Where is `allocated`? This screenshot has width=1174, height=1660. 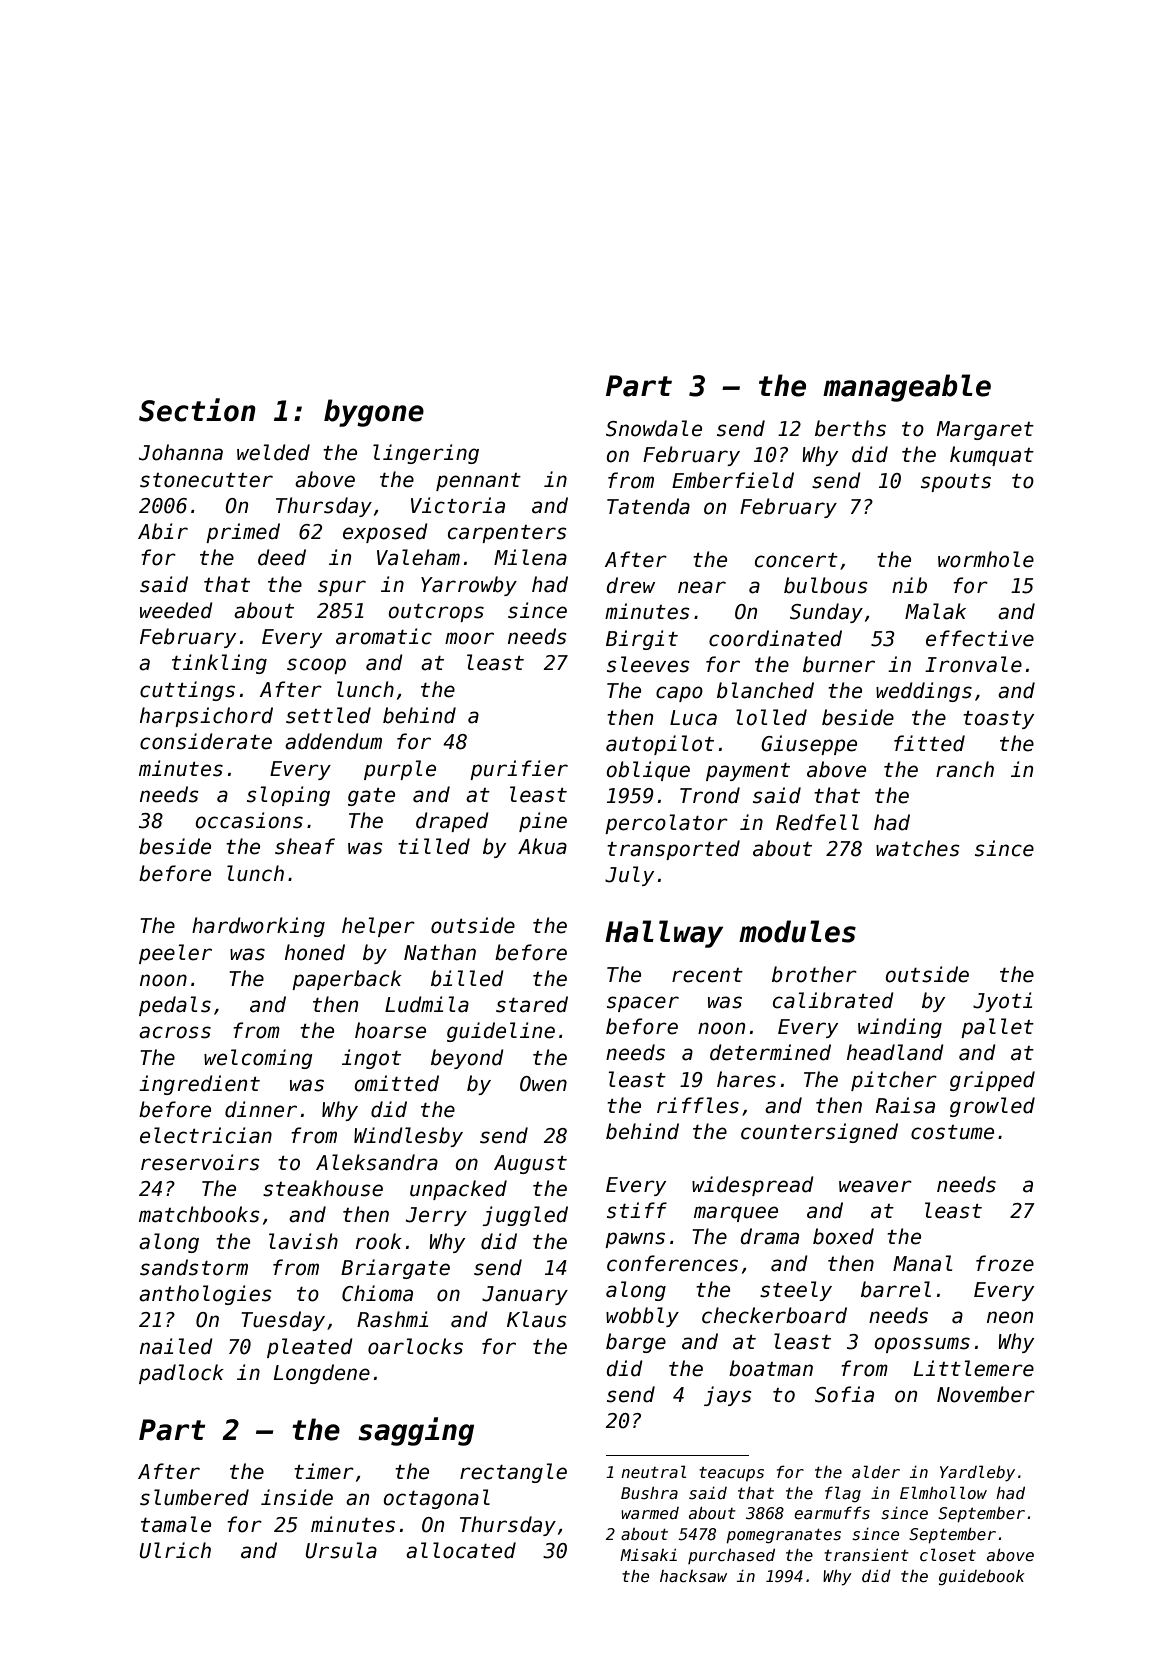
allocated is located at coordinates (461, 1550).
